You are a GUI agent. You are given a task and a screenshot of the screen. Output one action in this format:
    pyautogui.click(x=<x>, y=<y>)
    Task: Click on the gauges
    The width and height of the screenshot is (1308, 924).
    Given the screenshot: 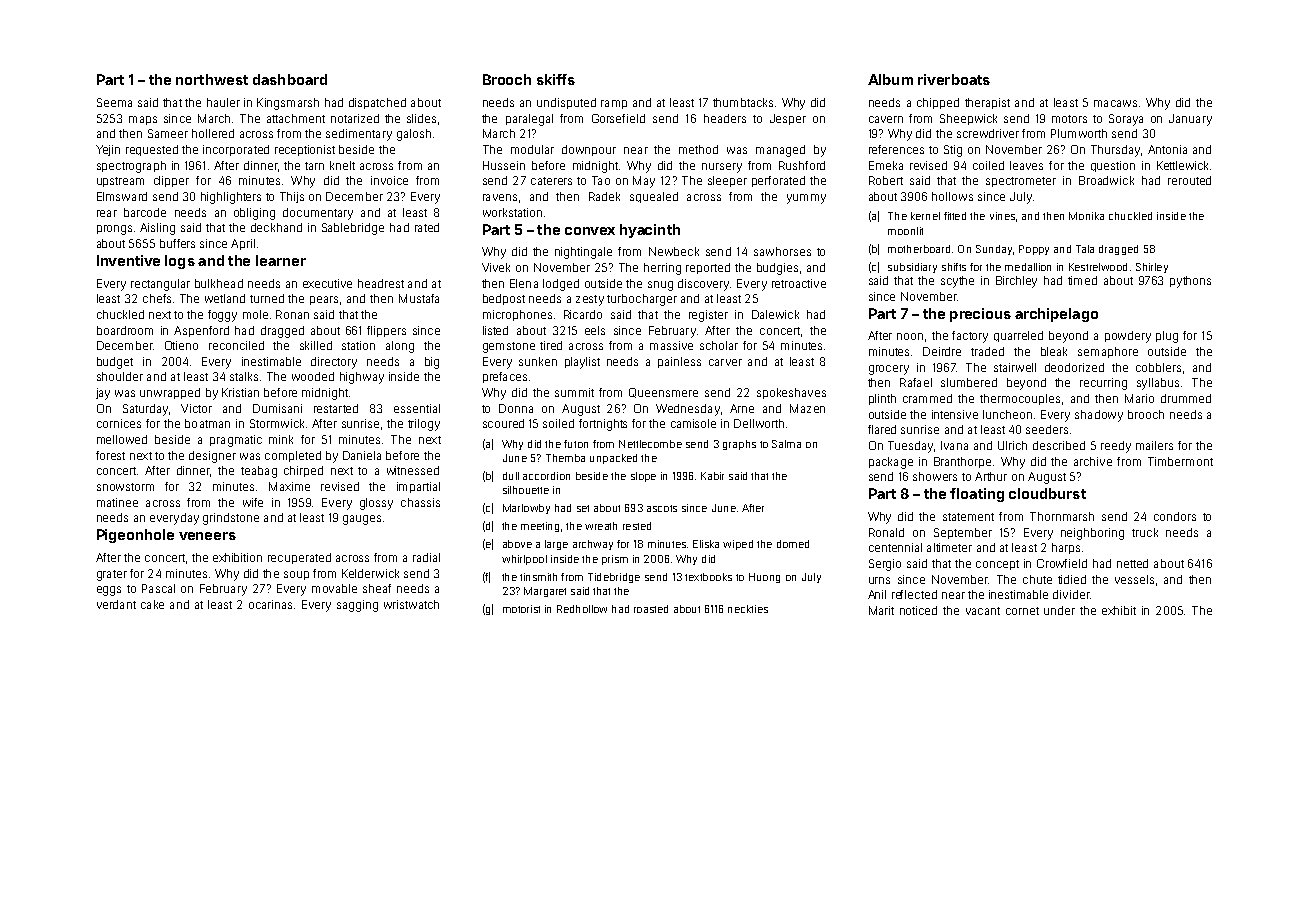 What is the action you would take?
    pyautogui.click(x=362, y=520)
